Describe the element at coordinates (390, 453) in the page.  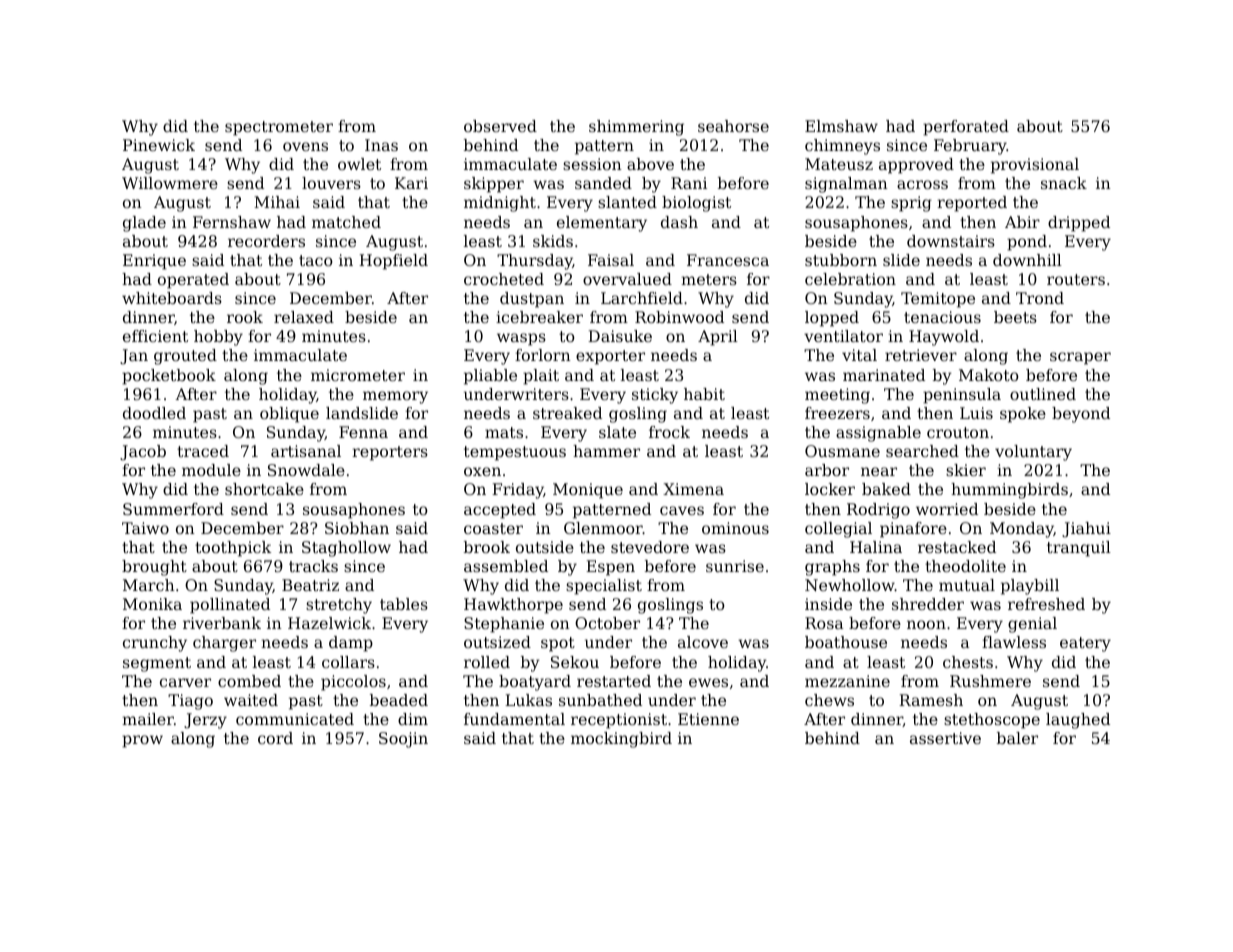
I see `reporters` at that location.
